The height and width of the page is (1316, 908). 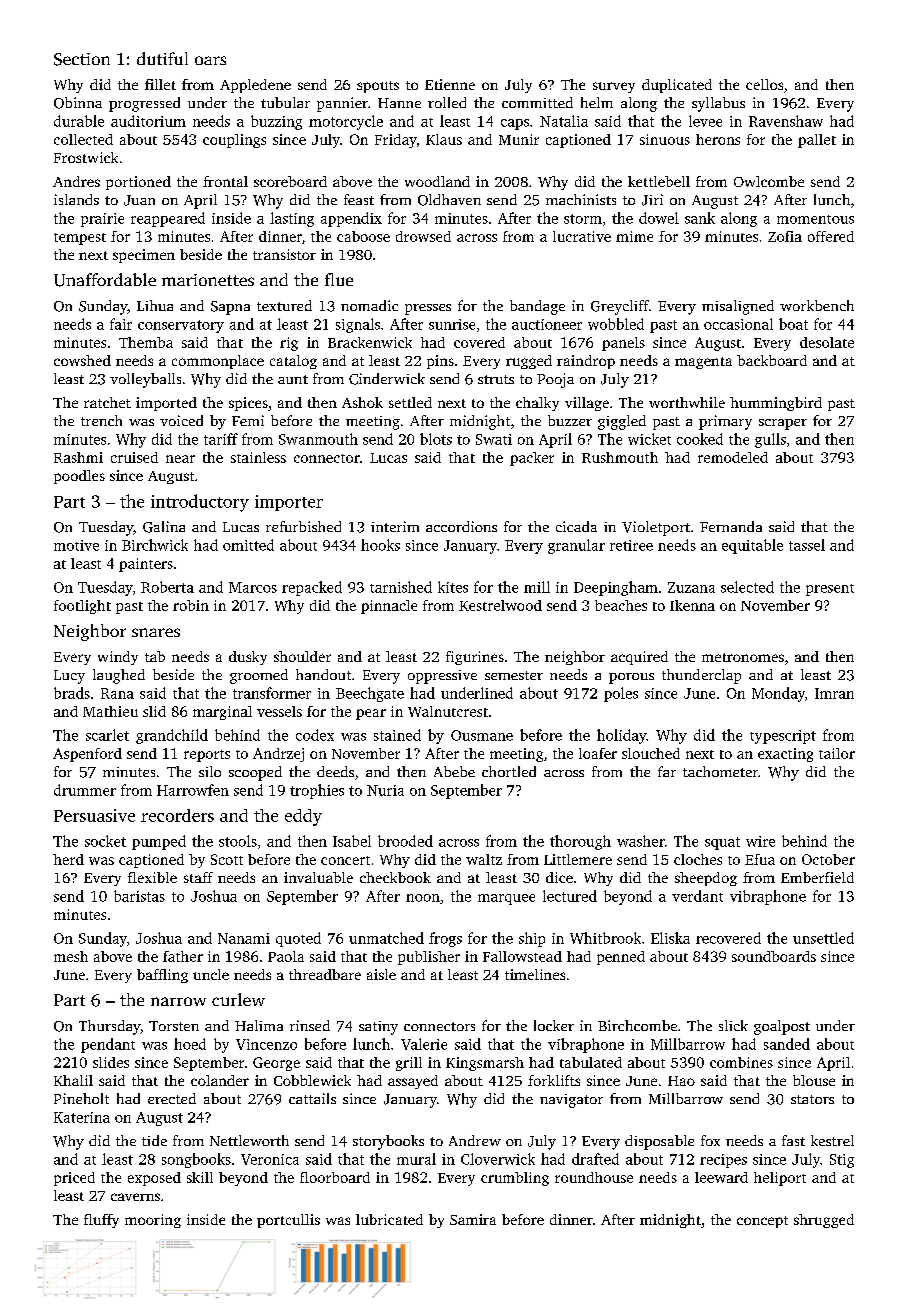 What do you see at coordinates (677, 86) in the page?
I see `duplicated` at bounding box center [677, 86].
